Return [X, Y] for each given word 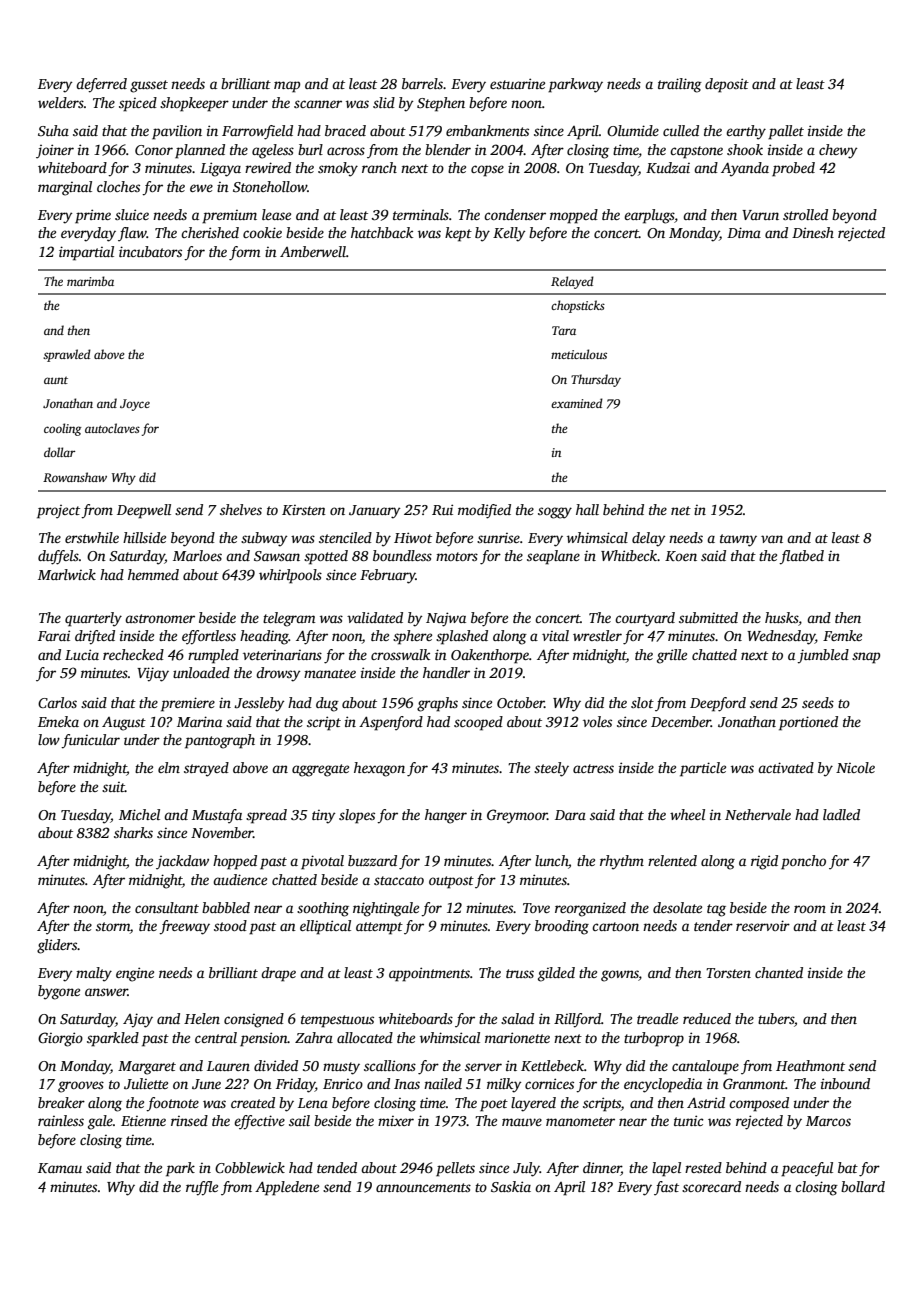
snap [866, 658]
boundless [402, 555]
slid [384, 102]
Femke [842, 635]
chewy [838, 151]
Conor [154, 150]
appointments [429, 974]
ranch [379, 167]
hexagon [379, 769]
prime [93, 216]
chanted [779, 972]
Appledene [287, 1188]
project [58, 512]
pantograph [220, 741]
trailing [680, 85]
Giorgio [60, 1039]
